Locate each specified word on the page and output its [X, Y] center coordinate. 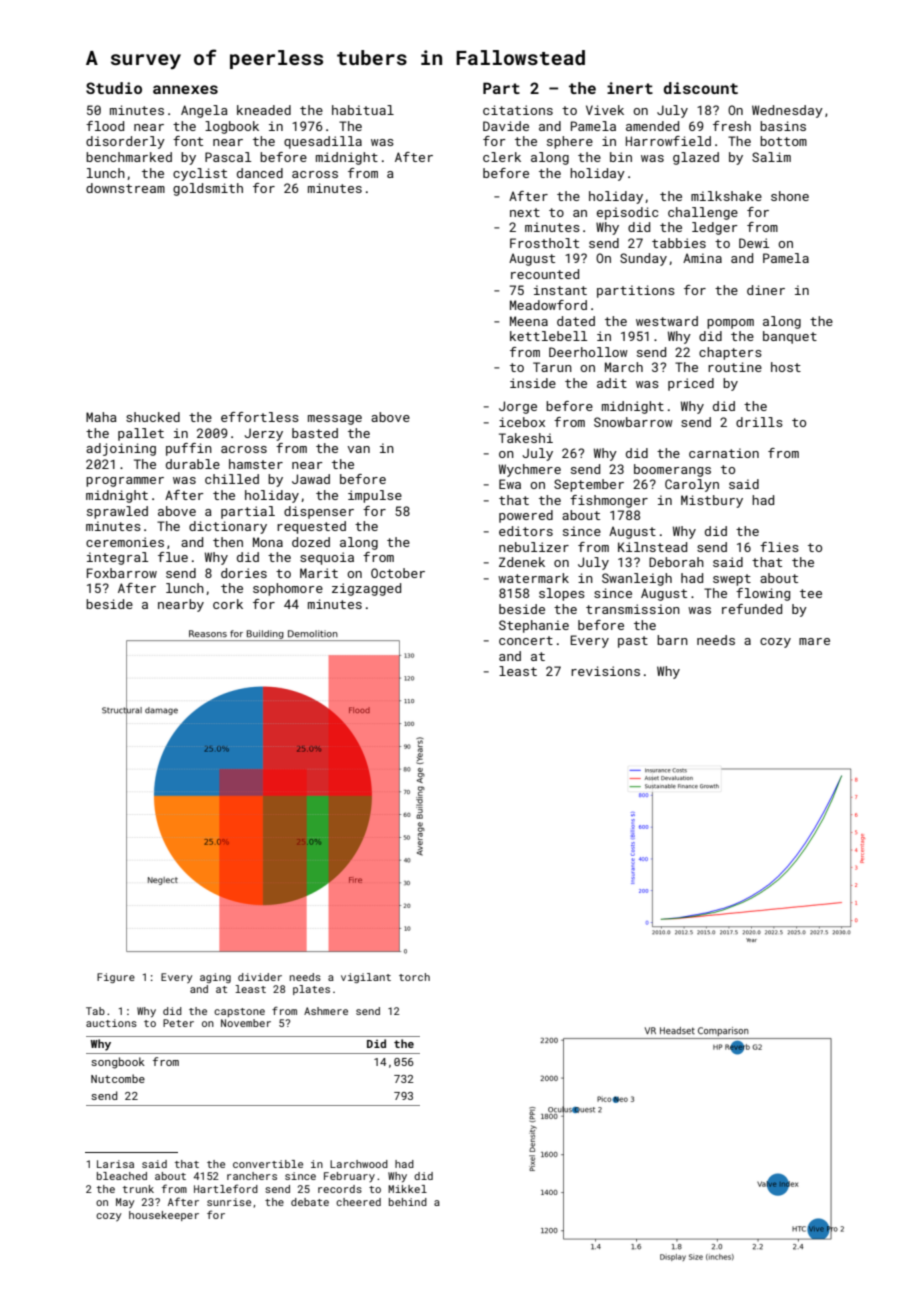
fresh [732, 126]
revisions [605, 671]
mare [814, 641]
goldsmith [208, 189]
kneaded [264, 110]
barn [672, 640]
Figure [116, 978]
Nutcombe [118, 1078]
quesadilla [323, 142]
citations [518, 110]
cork [228, 604]
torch [414, 977]
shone [790, 196]
